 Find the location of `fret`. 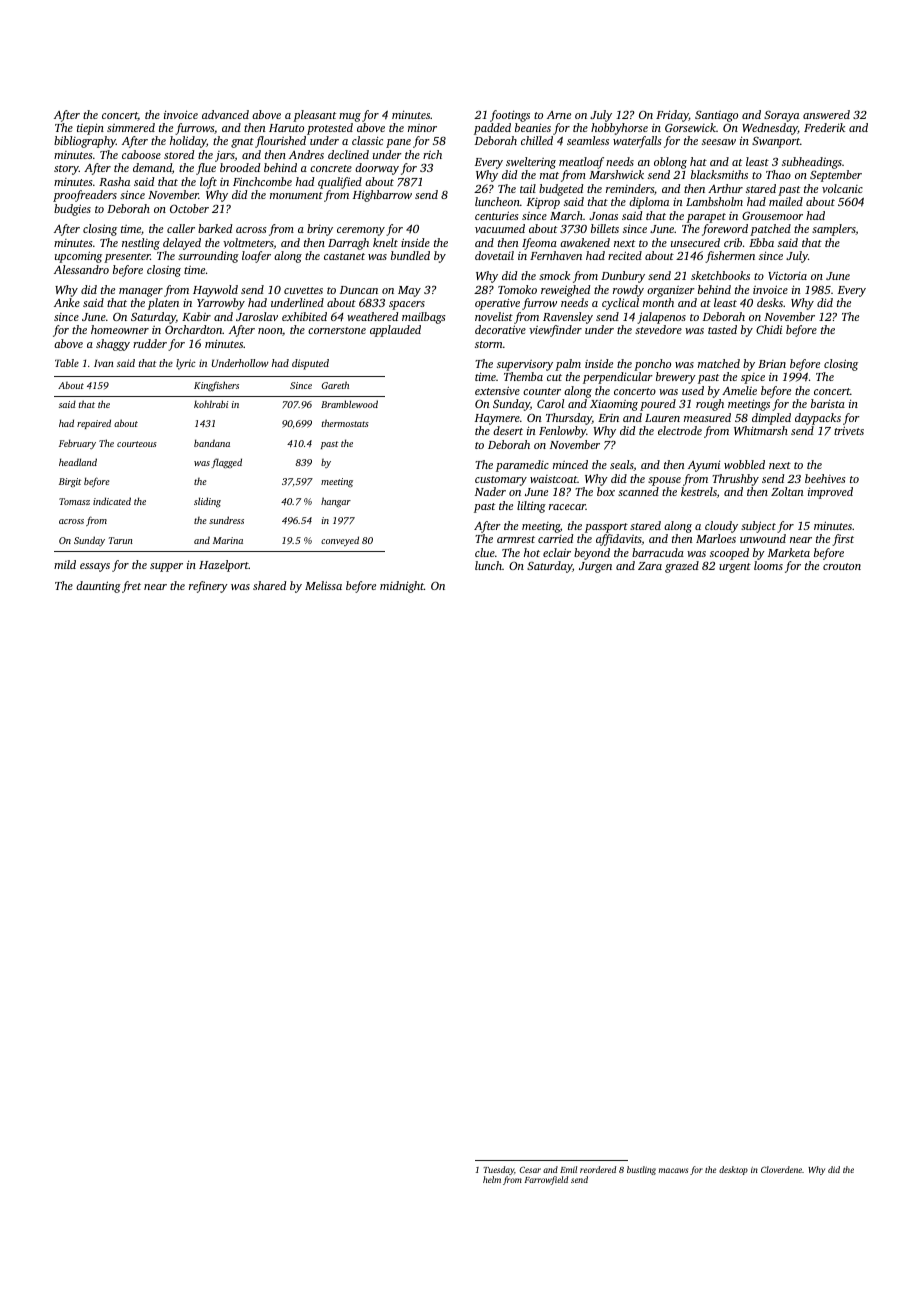

fret is located at coordinates (131, 587).
